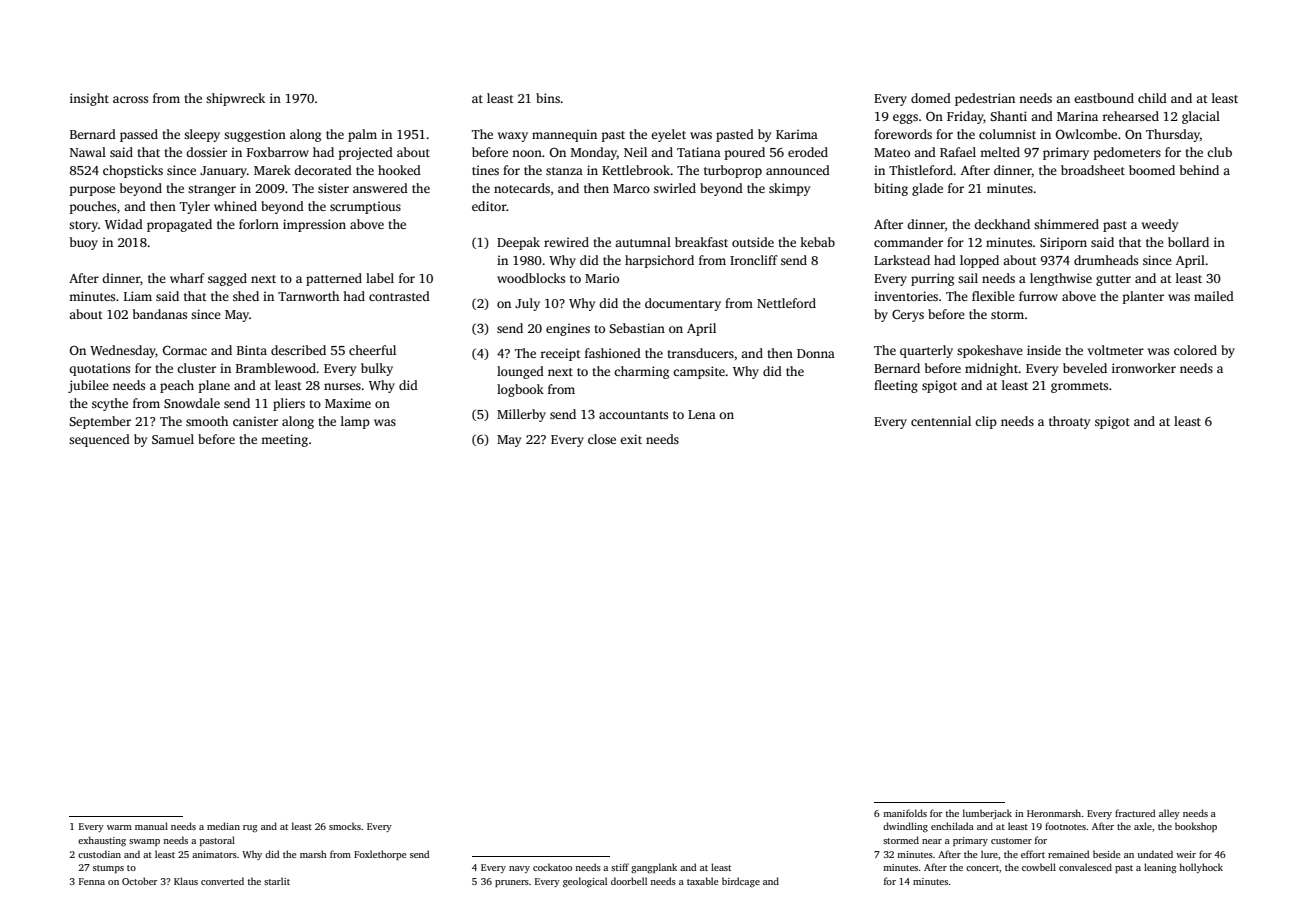 Image resolution: width=1308 pixels, height=924 pixels. Describe the element at coordinates (365, 207) in the page. I see `scrumptious` at that location.
